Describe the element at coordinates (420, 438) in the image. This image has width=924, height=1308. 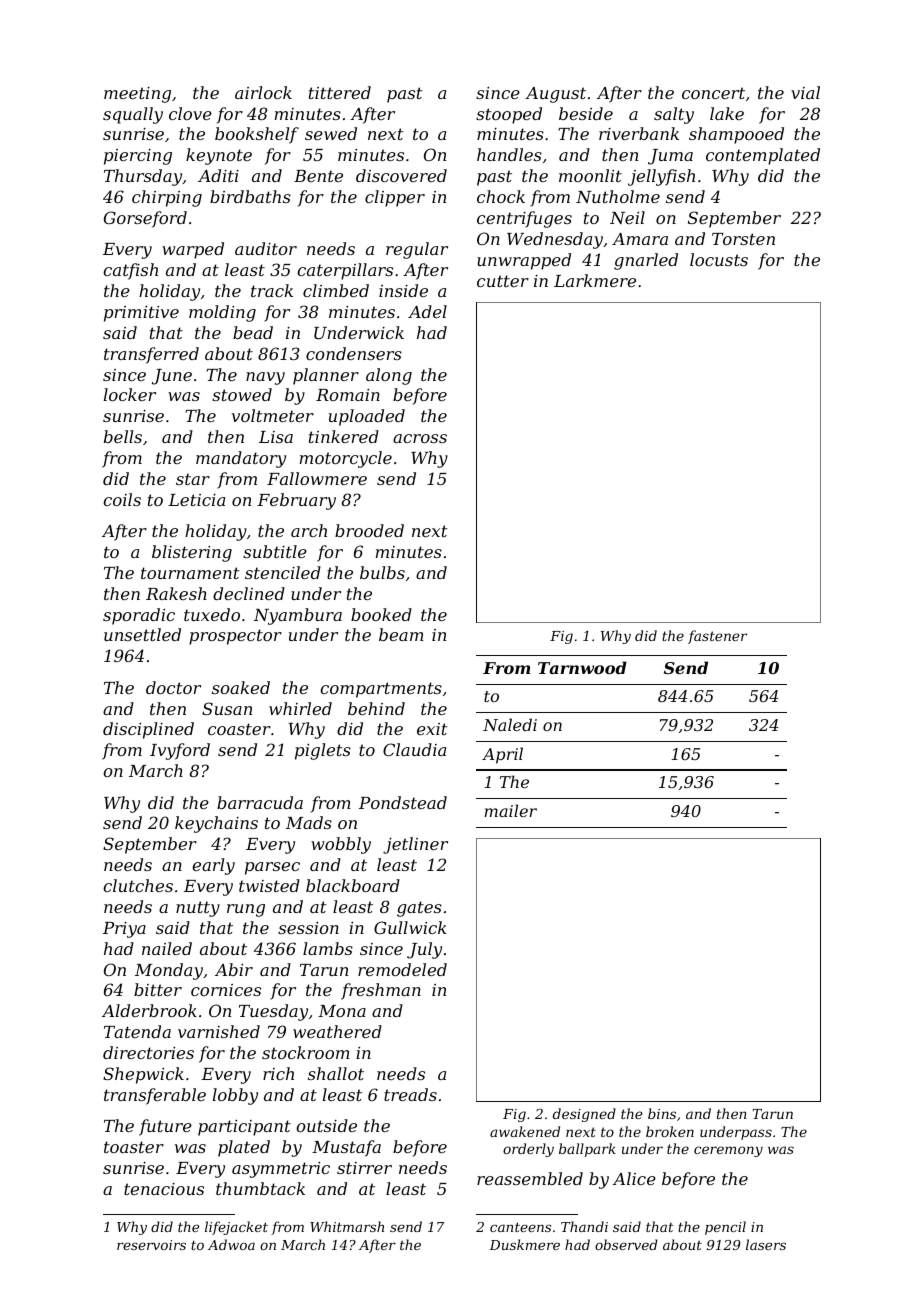
I see `across` at that location.
